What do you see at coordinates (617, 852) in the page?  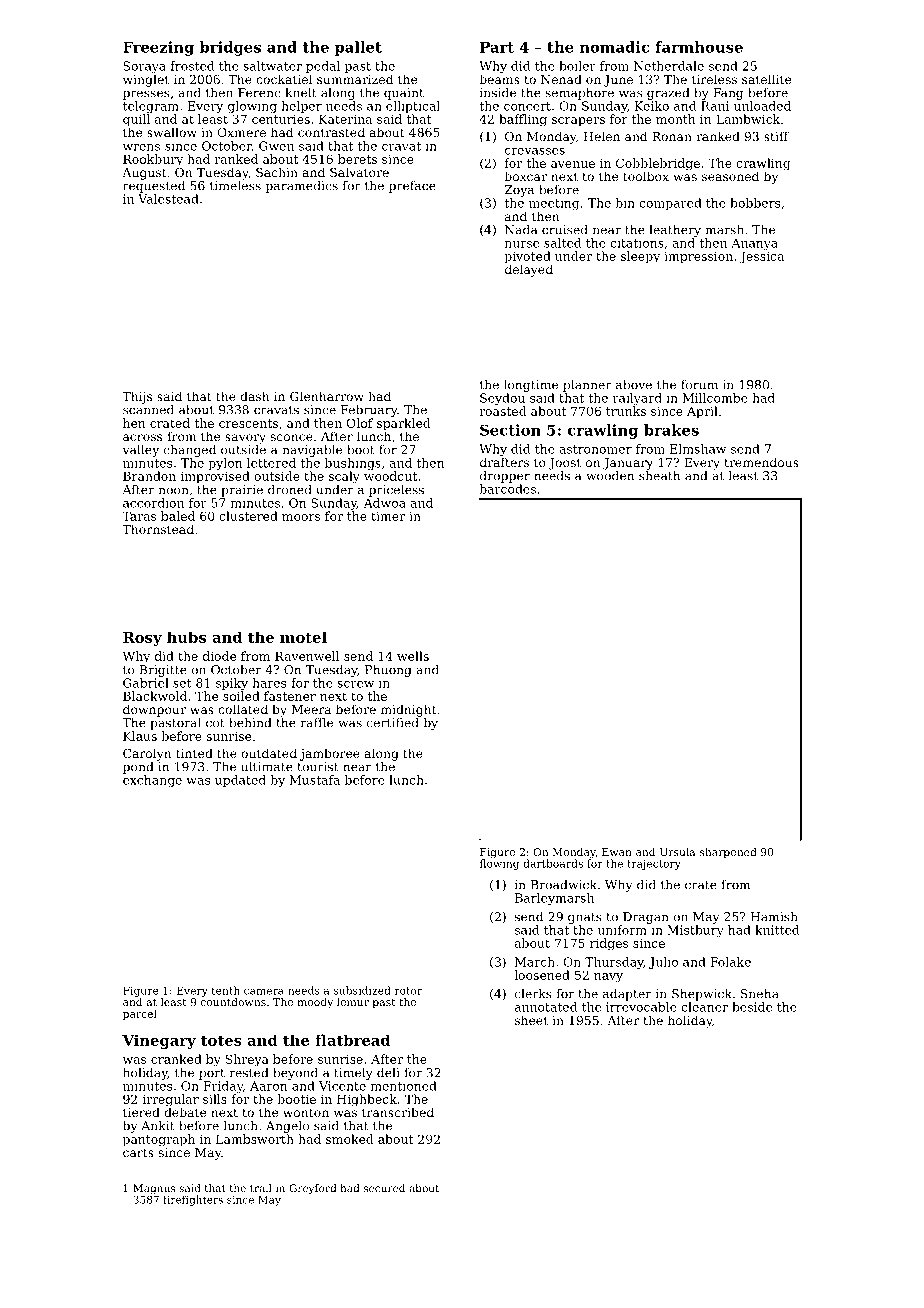 I see `Ewan` at bounding box center [617, 852].
